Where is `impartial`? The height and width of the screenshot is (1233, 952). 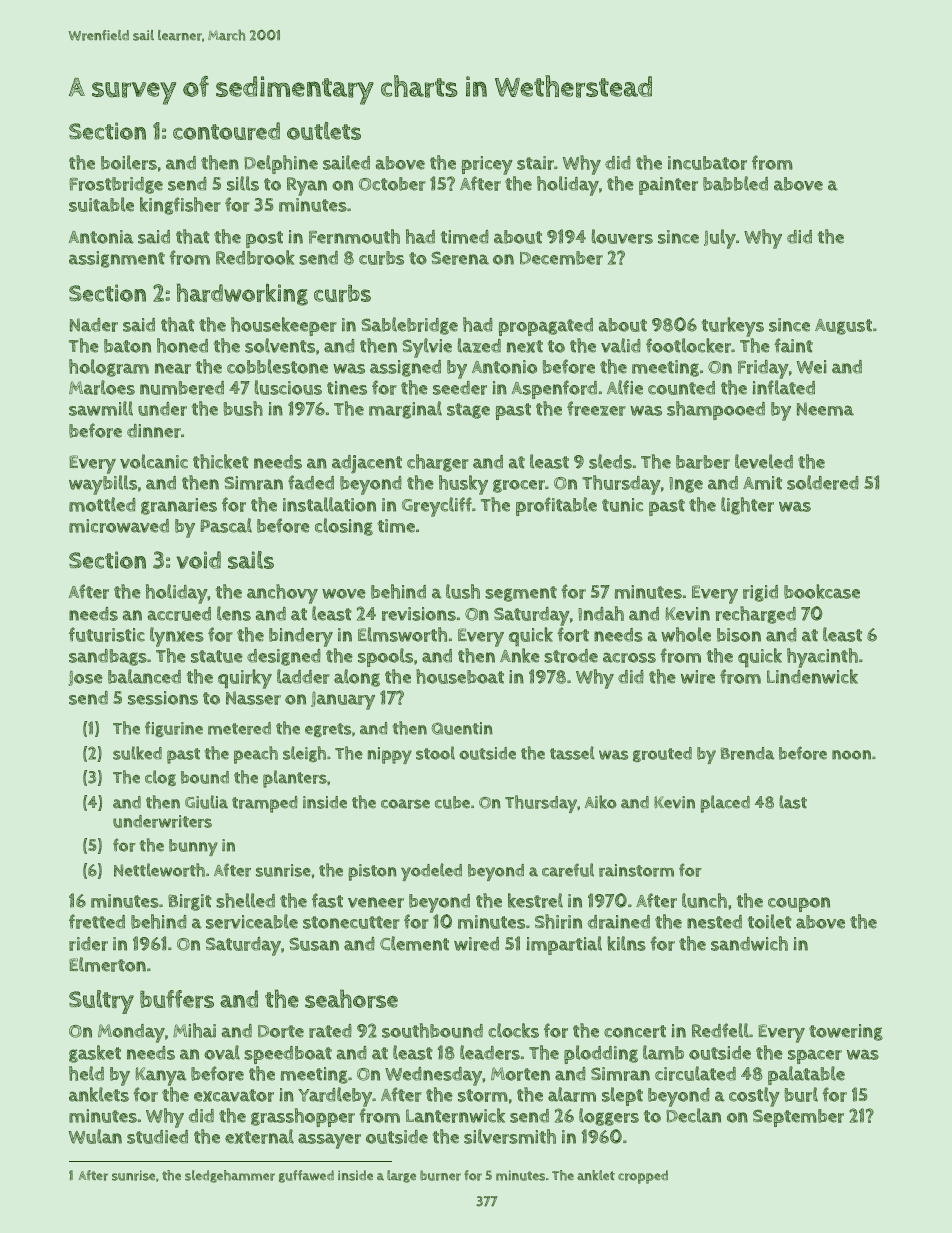
impartial is located at coordinates (564, 945).
